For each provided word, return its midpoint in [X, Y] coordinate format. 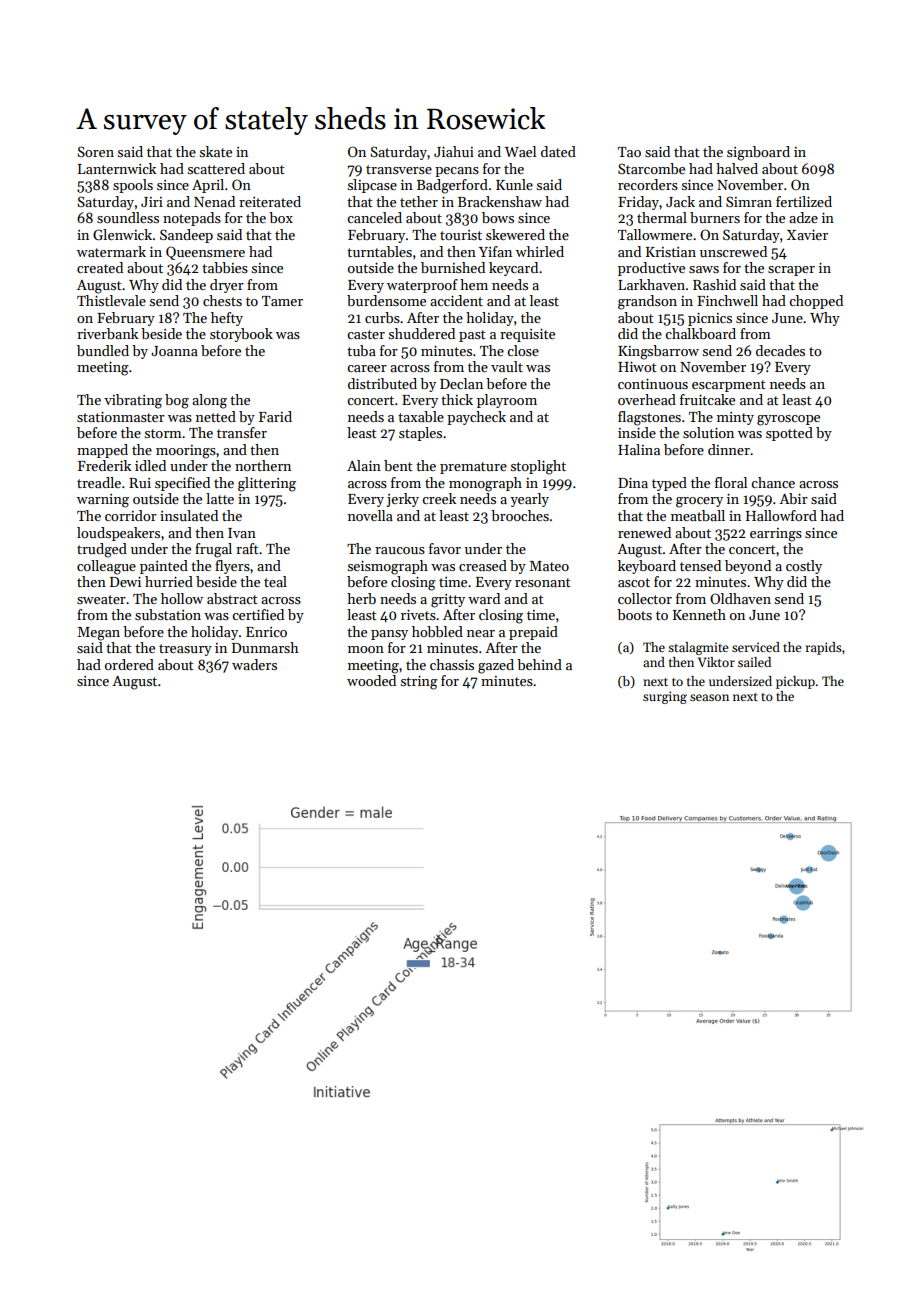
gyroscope [788, 420]
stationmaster [121, 417]
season [709, 697]
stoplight [538, 467]
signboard [758, 153]
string [419, 683]
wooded [371, 680]
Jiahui [454, 151]
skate [216, 151]
